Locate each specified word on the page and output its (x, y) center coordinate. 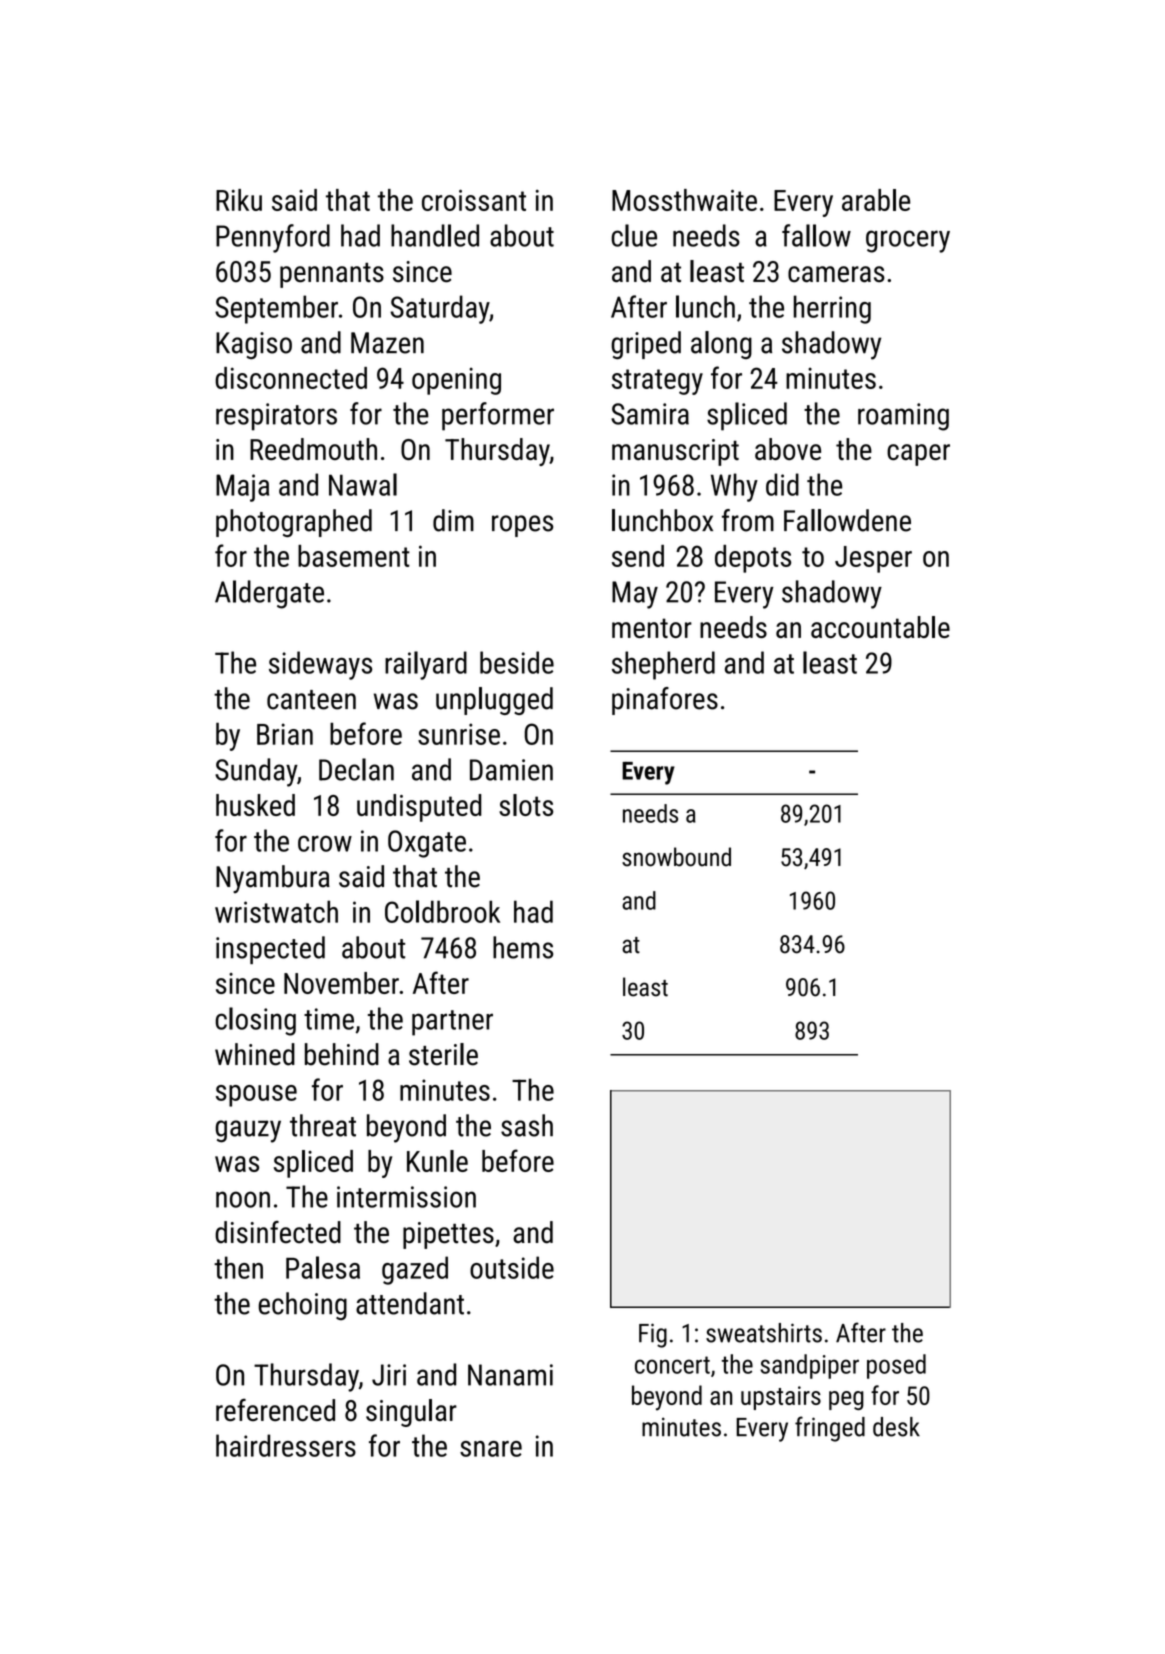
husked (255, 805)
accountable (880, 627)
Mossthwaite (684, 200)
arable (876, 200)
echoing (302, 1306)
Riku (239, 200)
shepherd (663, 665)
